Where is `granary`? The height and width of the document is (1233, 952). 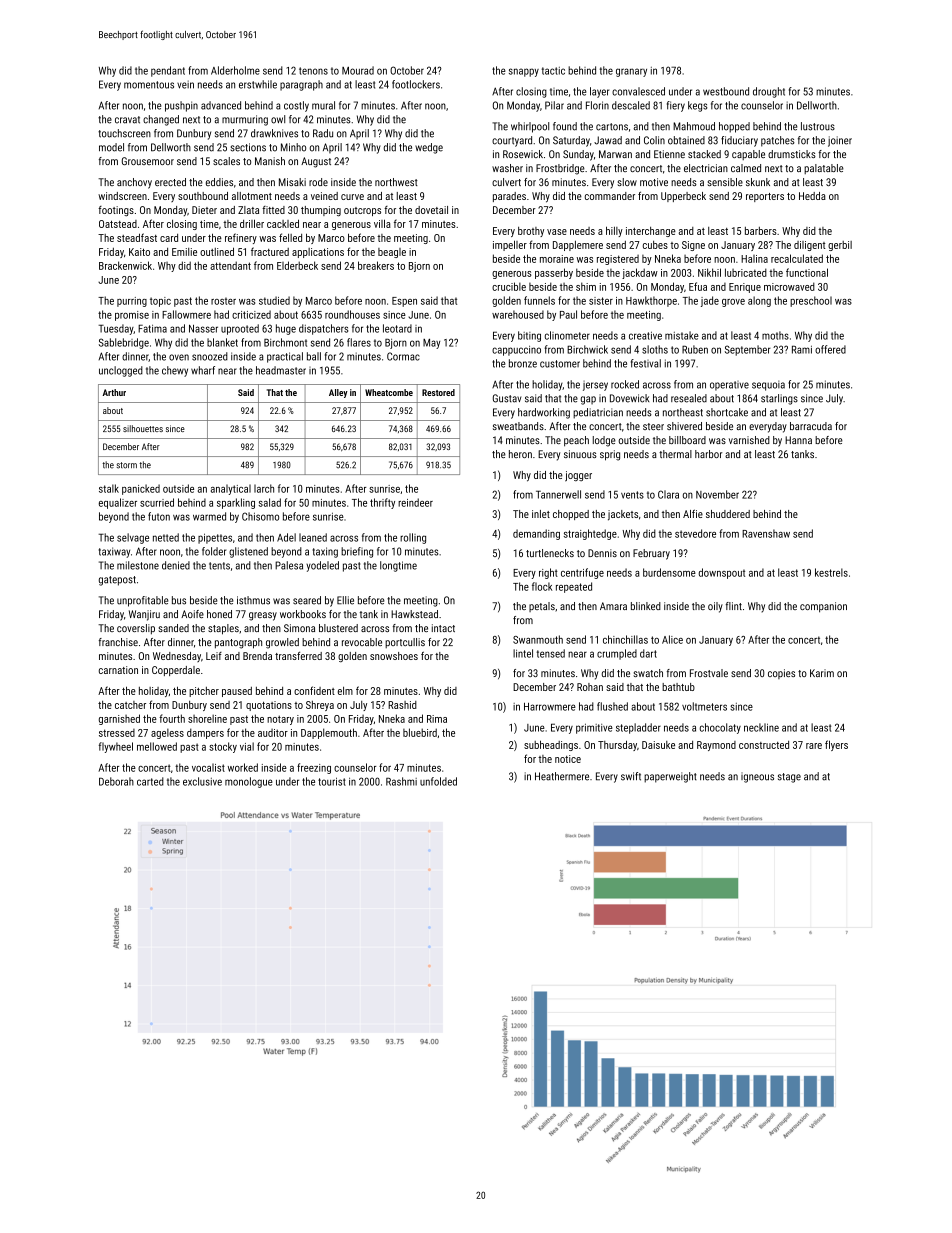
granary is located at coordinates (631, 72).
